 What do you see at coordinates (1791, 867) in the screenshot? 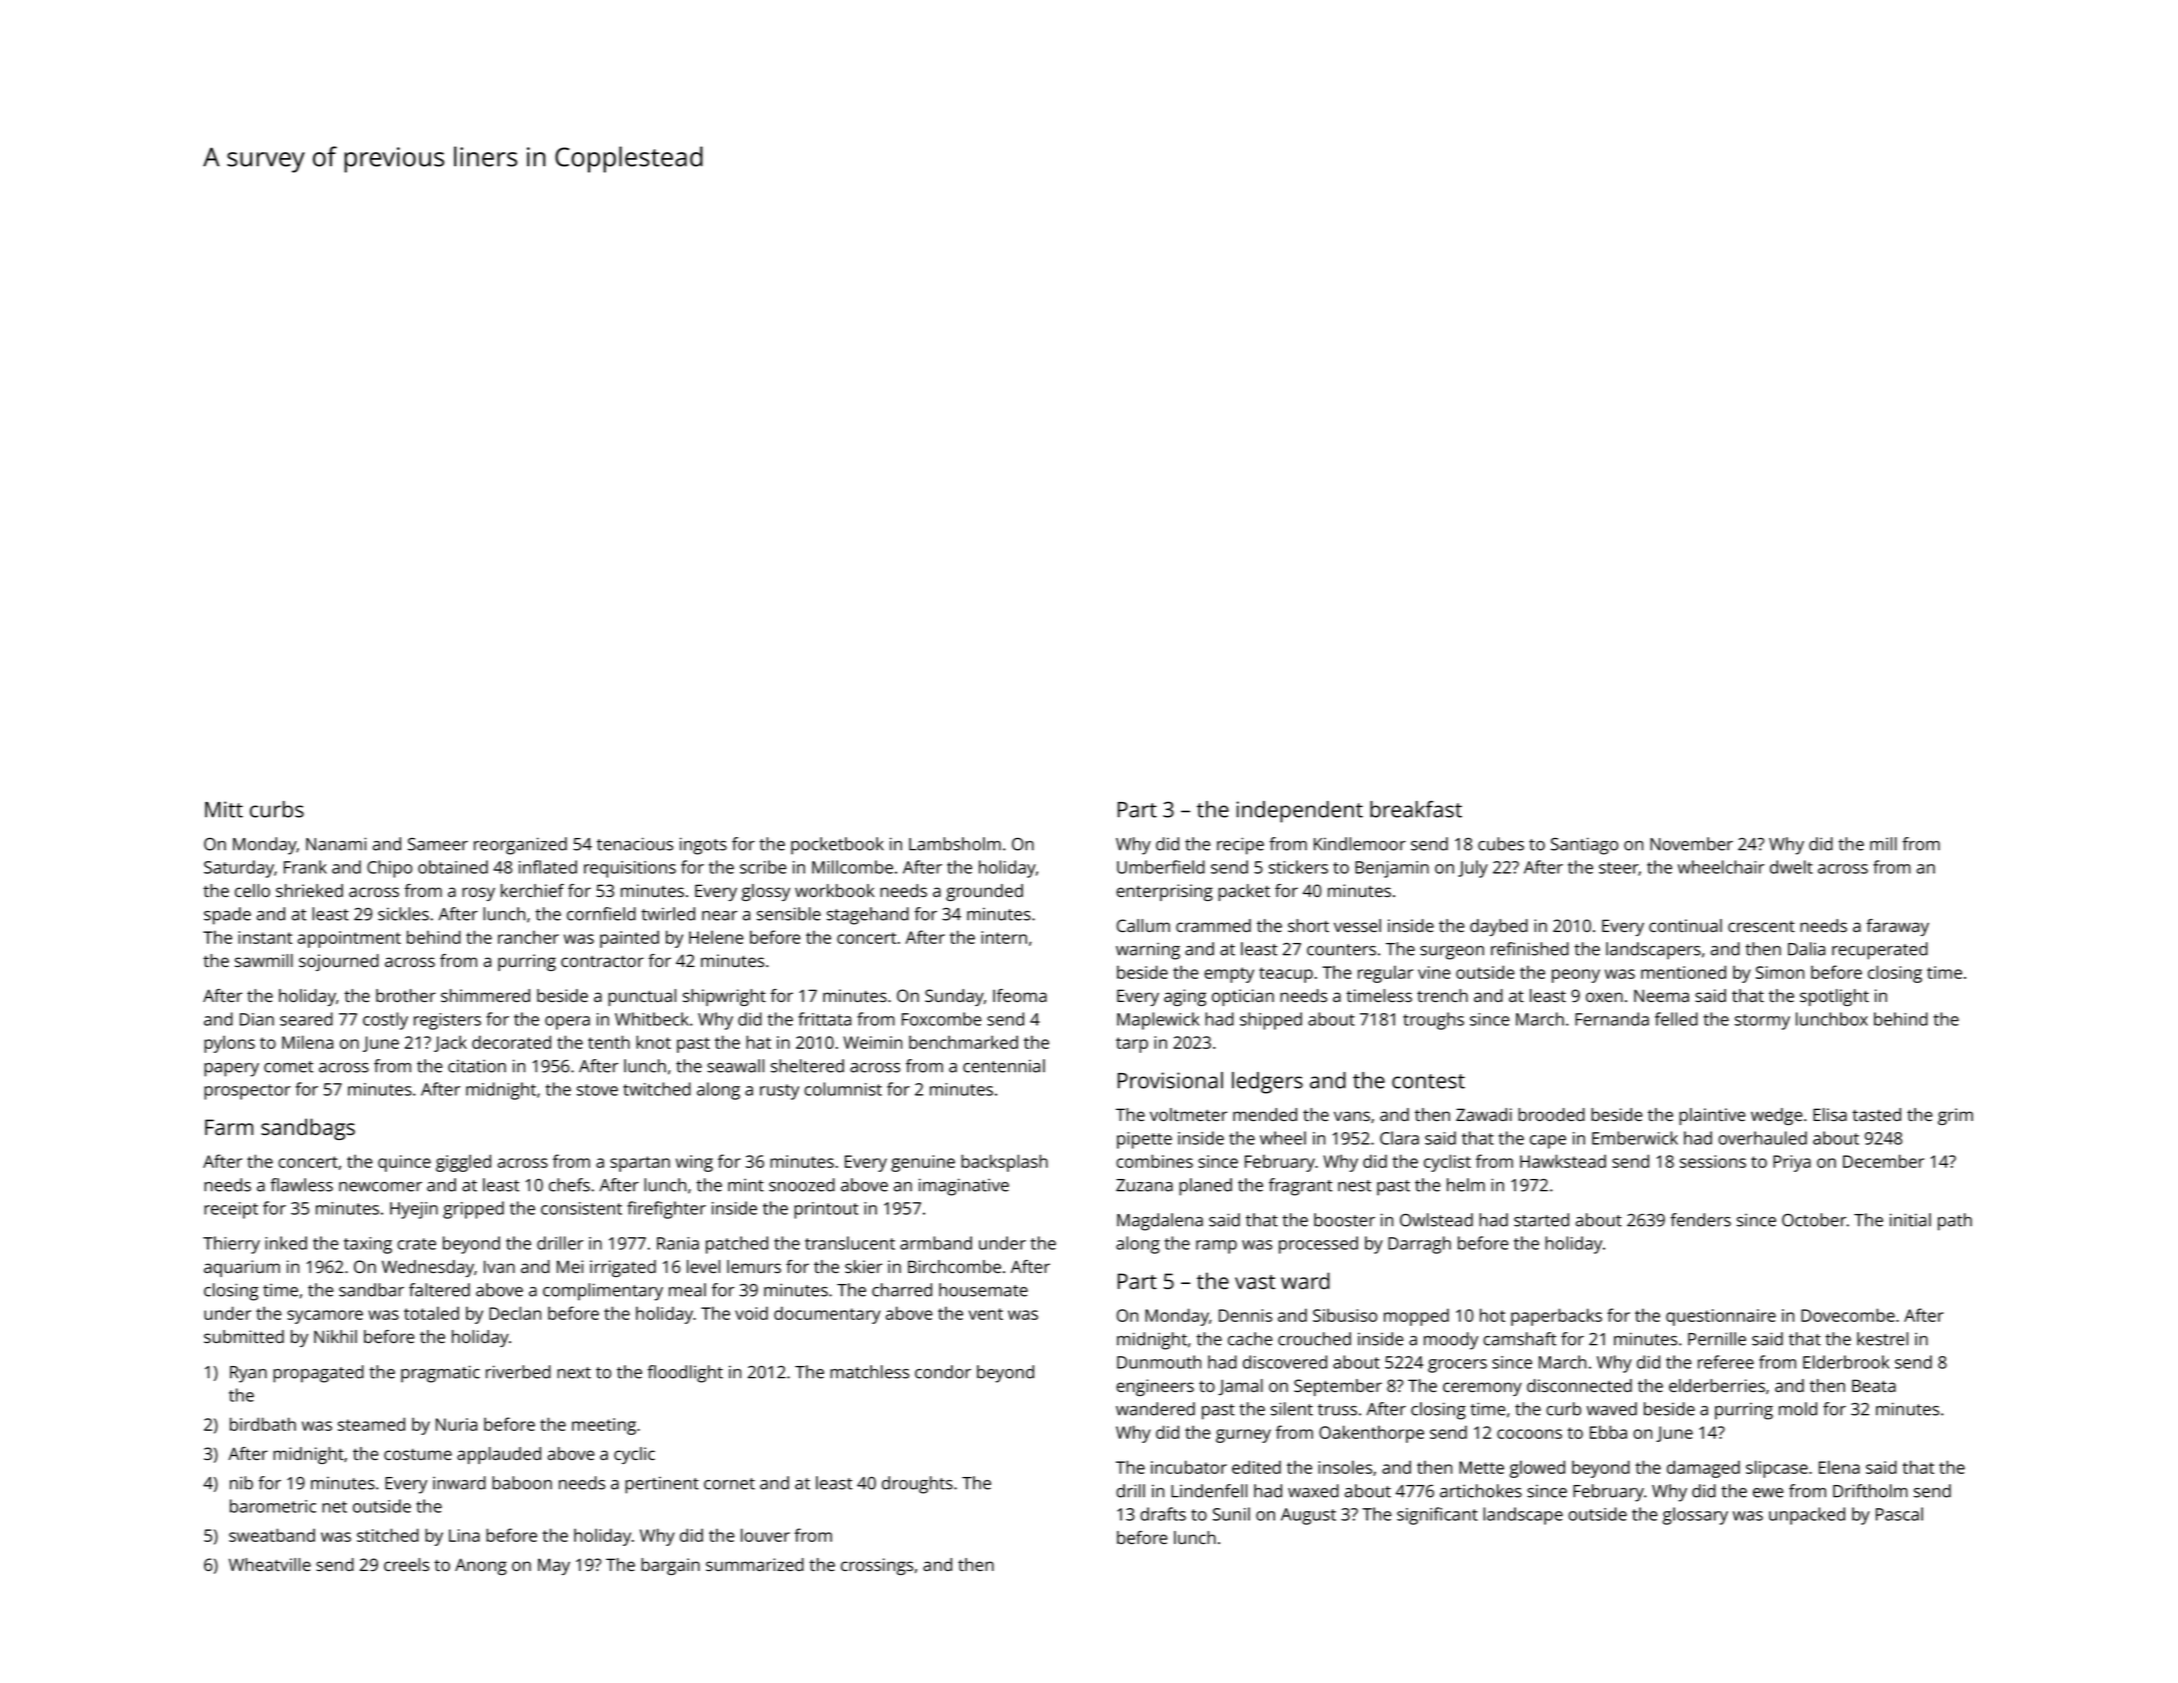
I see `dwelt` at bounding box center [1791, 867].
